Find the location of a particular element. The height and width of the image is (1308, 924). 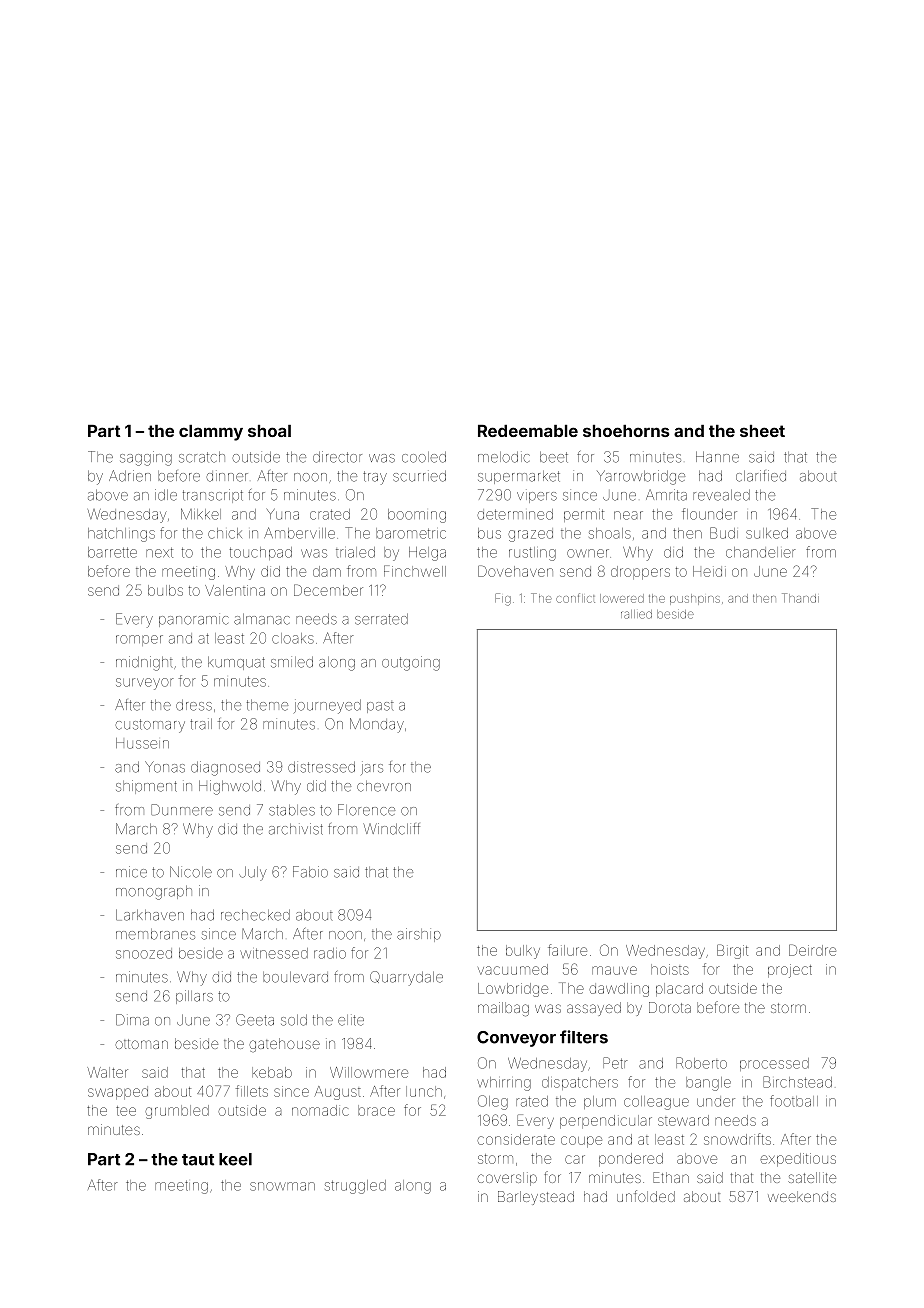

sheet is located at coordinates (762, 431).
